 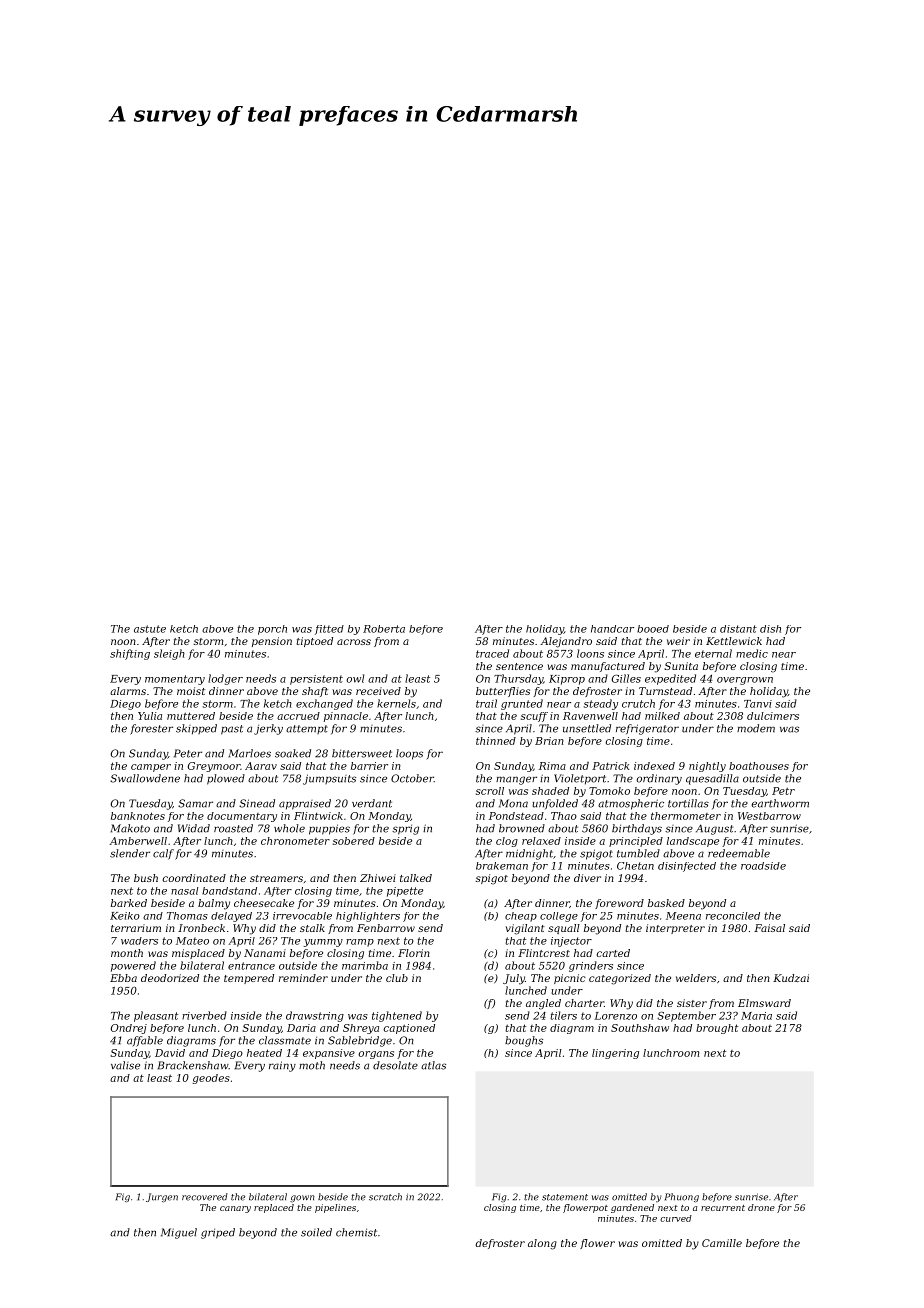 What do you see at coordinates (170, 978) in the document?
I see `deodorized` at bounding box center [170, 978].
